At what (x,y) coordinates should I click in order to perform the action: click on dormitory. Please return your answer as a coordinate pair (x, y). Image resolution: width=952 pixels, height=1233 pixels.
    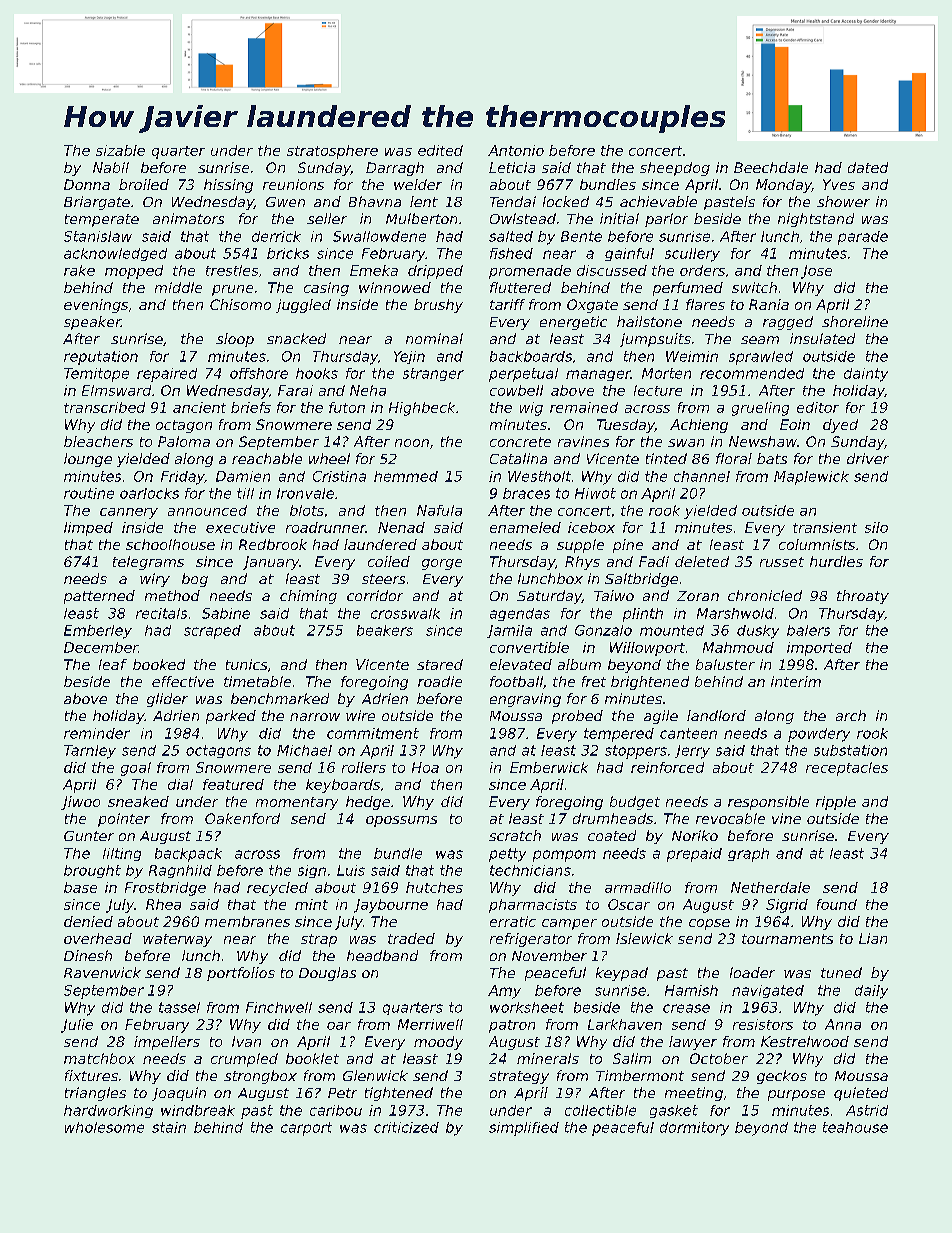
    Looking at the image, I should click on (694, 1129).
